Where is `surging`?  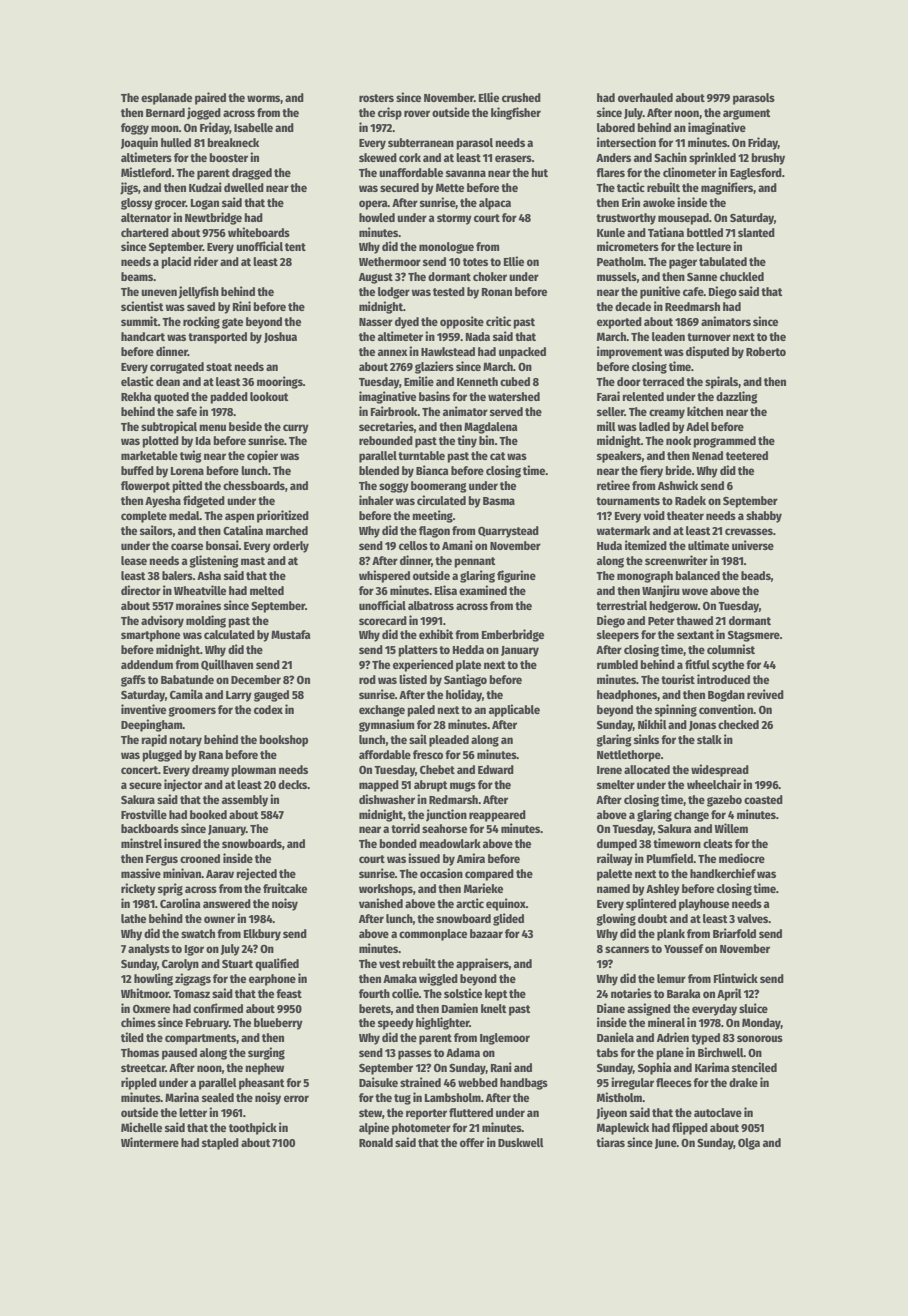 surging is located at coordinates (266, 1053).
